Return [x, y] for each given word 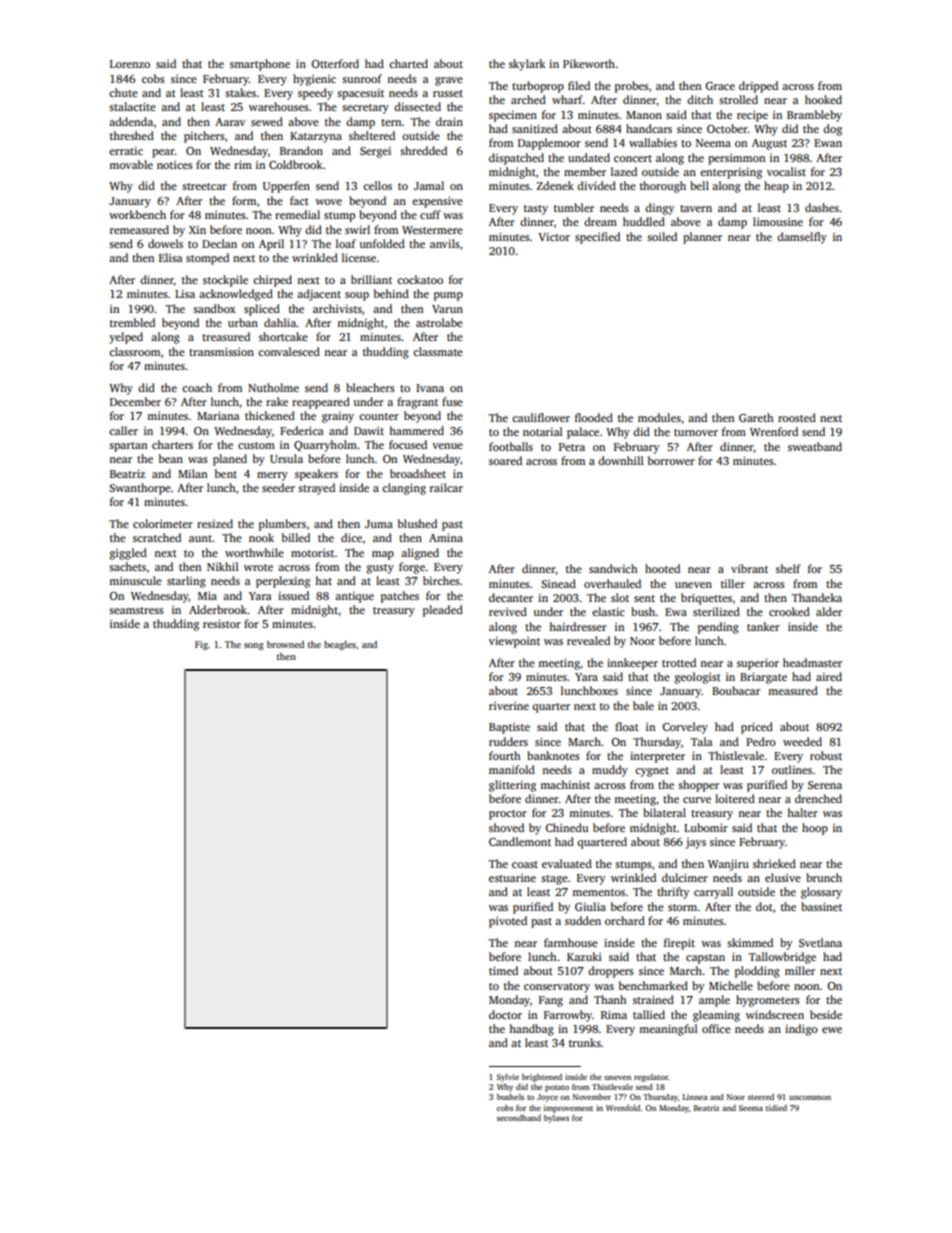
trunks [585, 1042]
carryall [713, 893]
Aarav [230, 122]
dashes [822, 207]
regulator [651, 1078]
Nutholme [273, 387]
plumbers [282, 525]
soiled [662, 236]
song [254, 646]
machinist [565, 784]
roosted [797, 417]
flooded [594, 417]
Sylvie [508, 1078]
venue [447, 446]
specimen [513, 116]
